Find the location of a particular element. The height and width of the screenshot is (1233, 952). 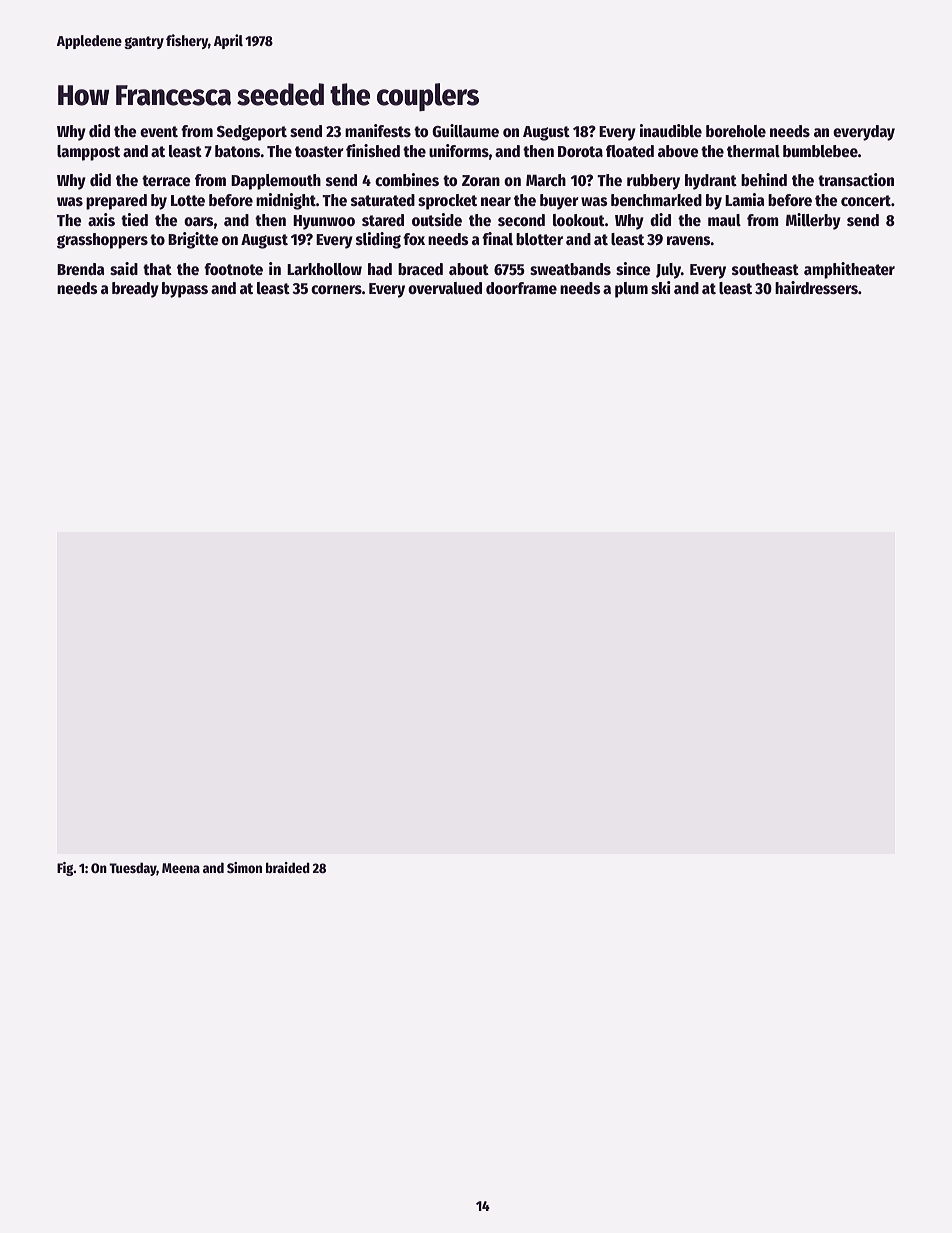

hairdressers is located at coordinates (816, 288).
